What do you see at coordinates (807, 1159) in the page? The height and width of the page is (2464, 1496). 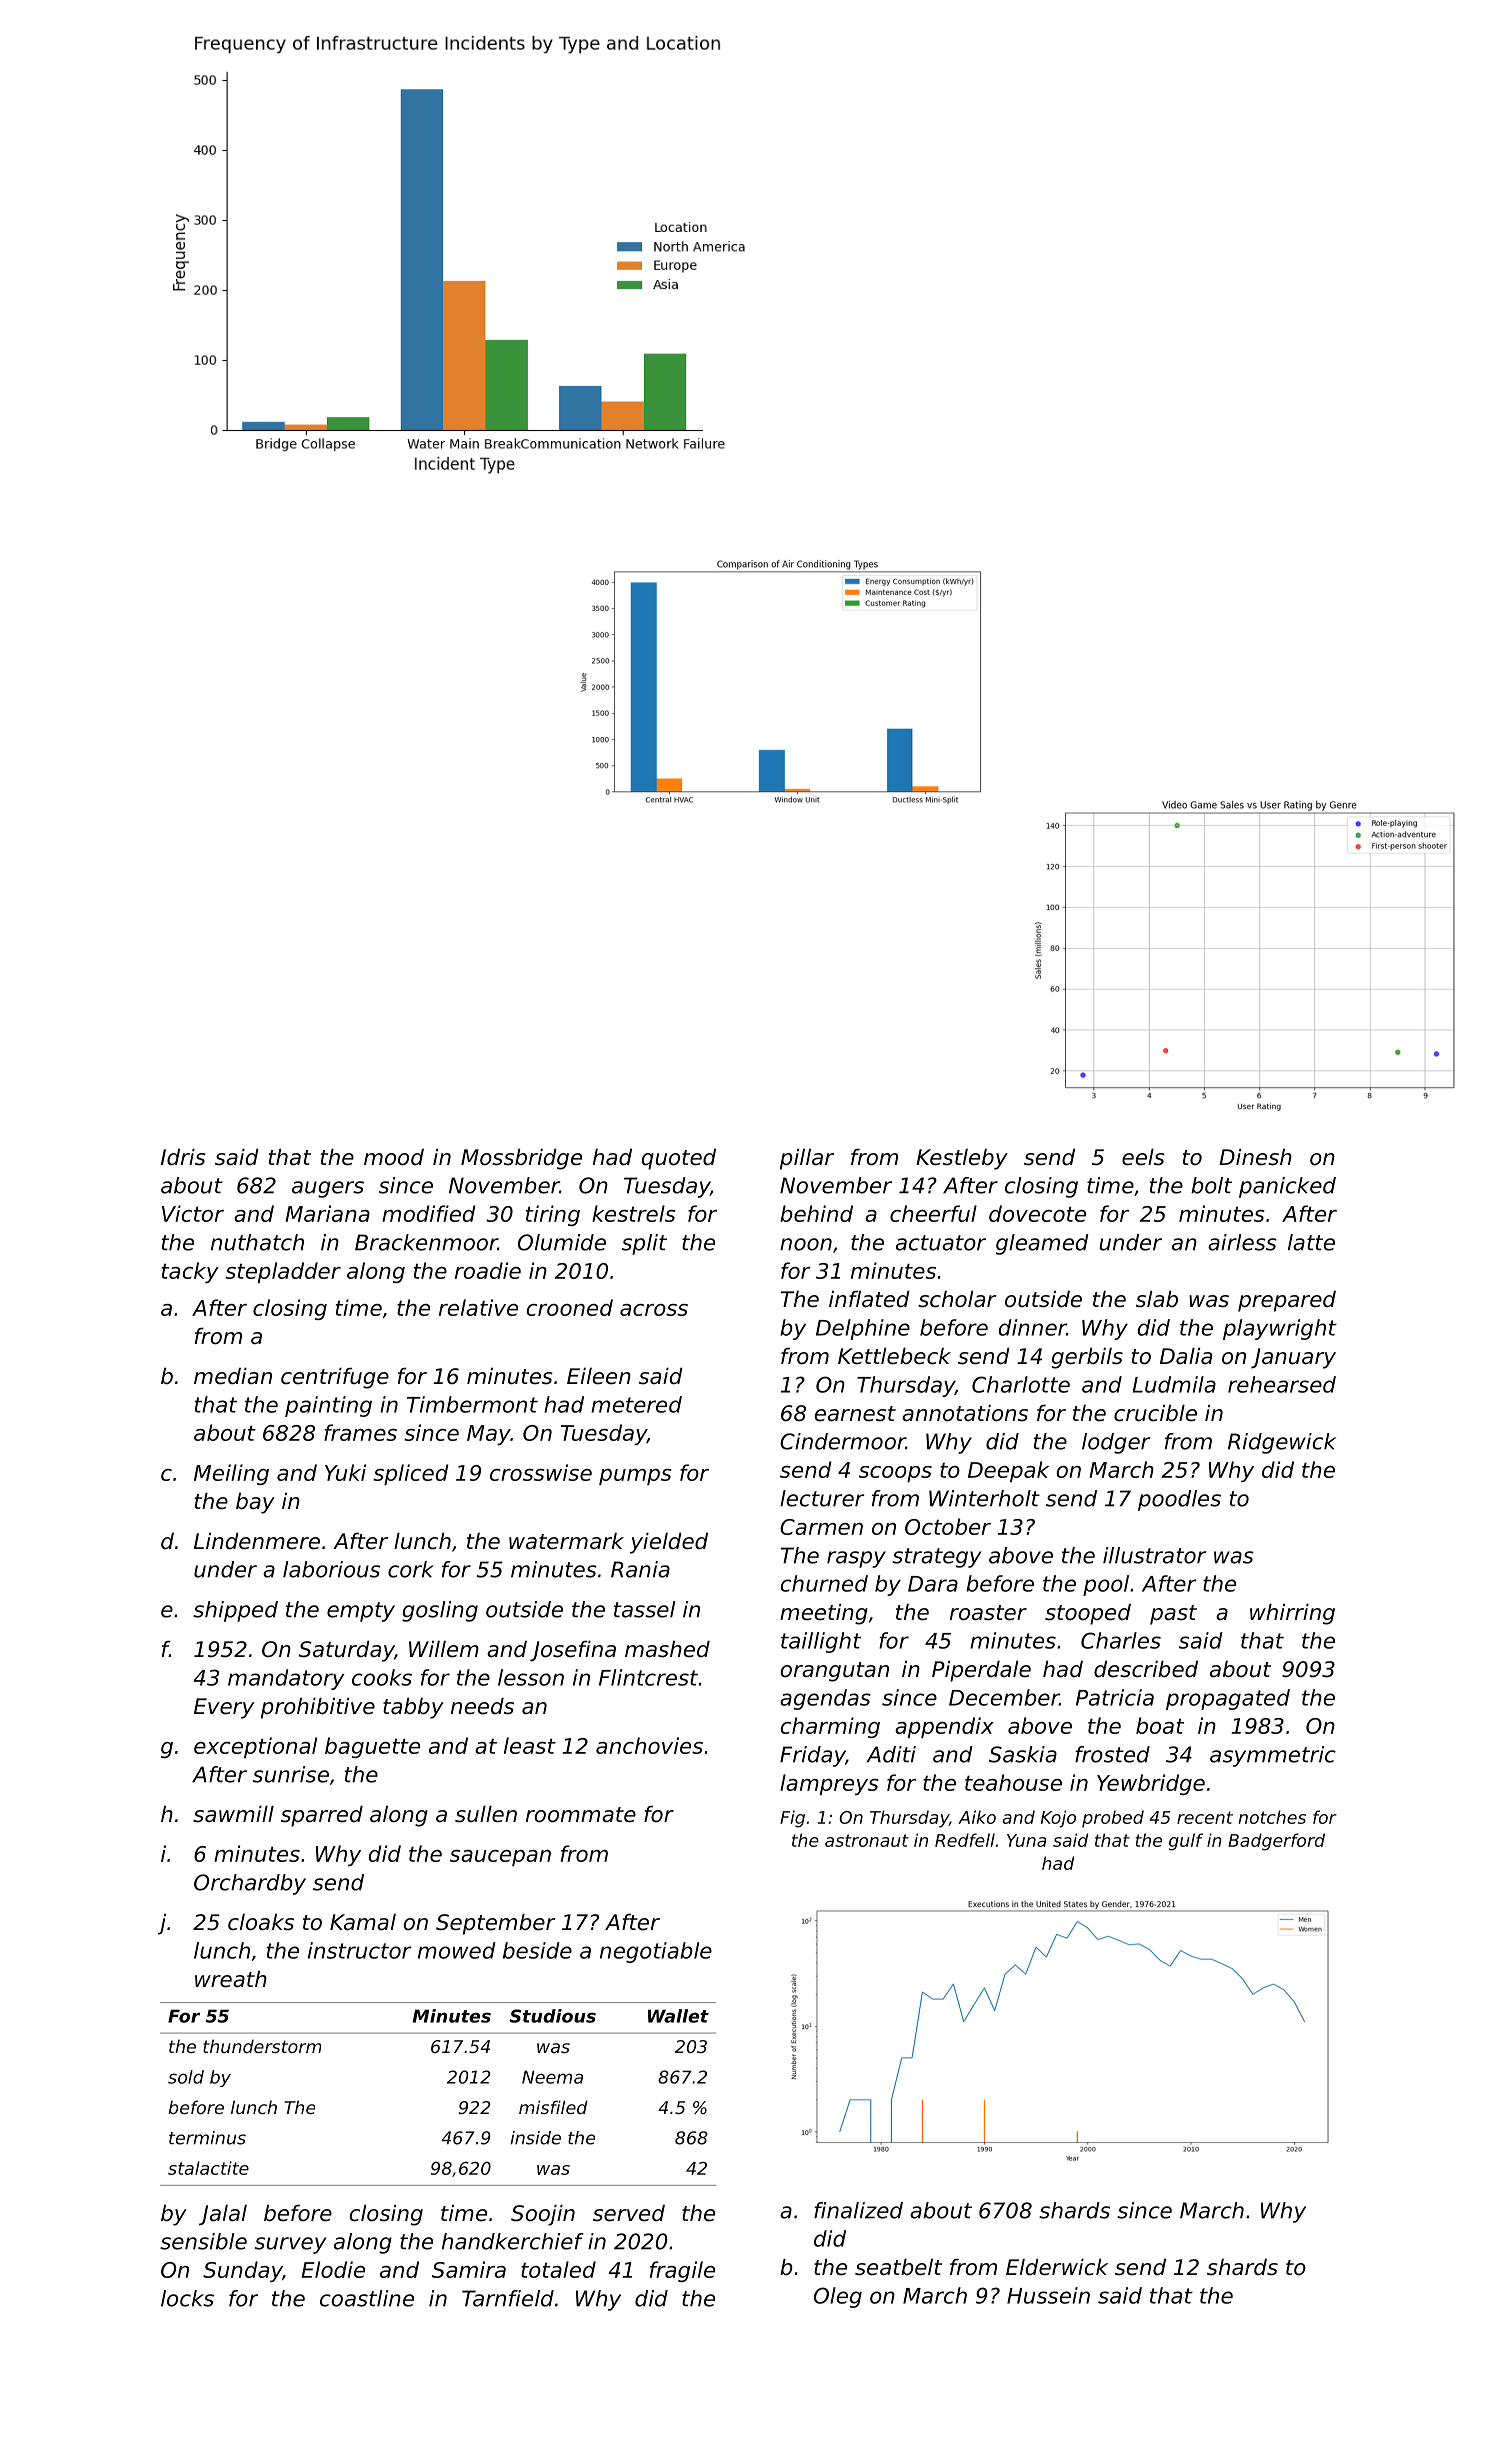 I see `pillar` at bounding box center [807, 1159].
